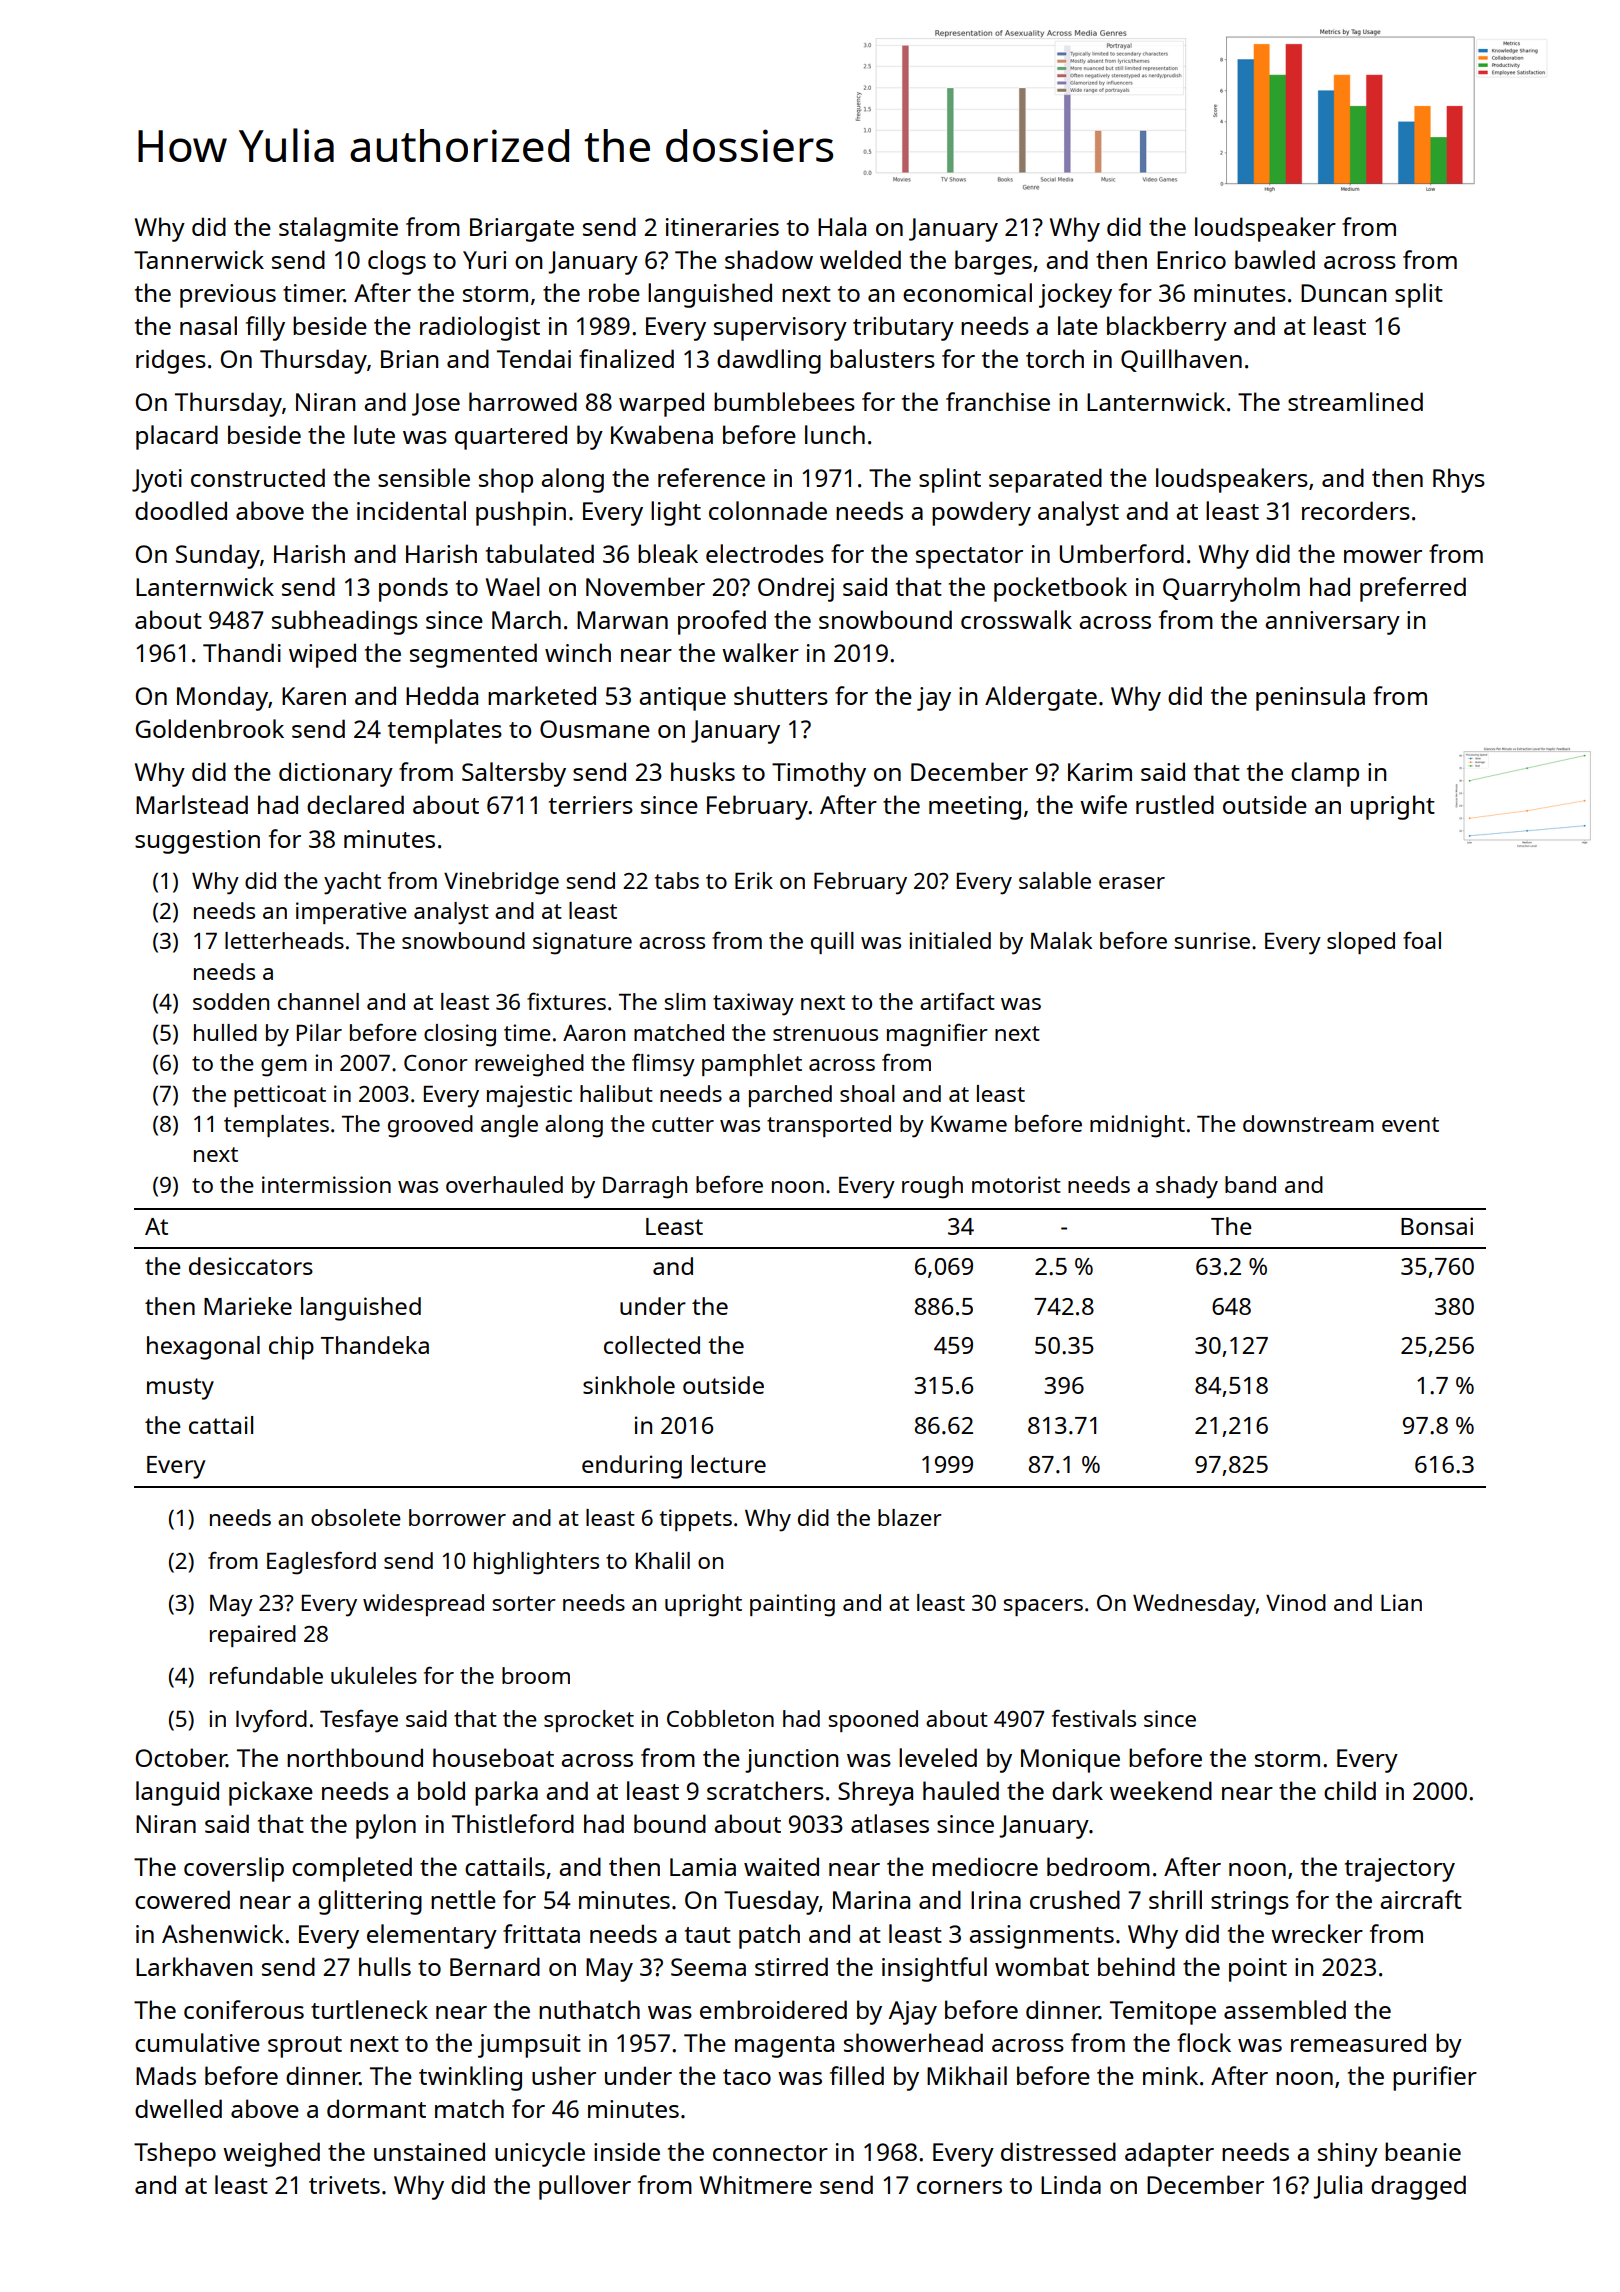 Image resolution: width=1620 pixels, height=2292 pixels. Describe the element at coordinates (682, 699) in the screenshot. I see `antique` at that location.
